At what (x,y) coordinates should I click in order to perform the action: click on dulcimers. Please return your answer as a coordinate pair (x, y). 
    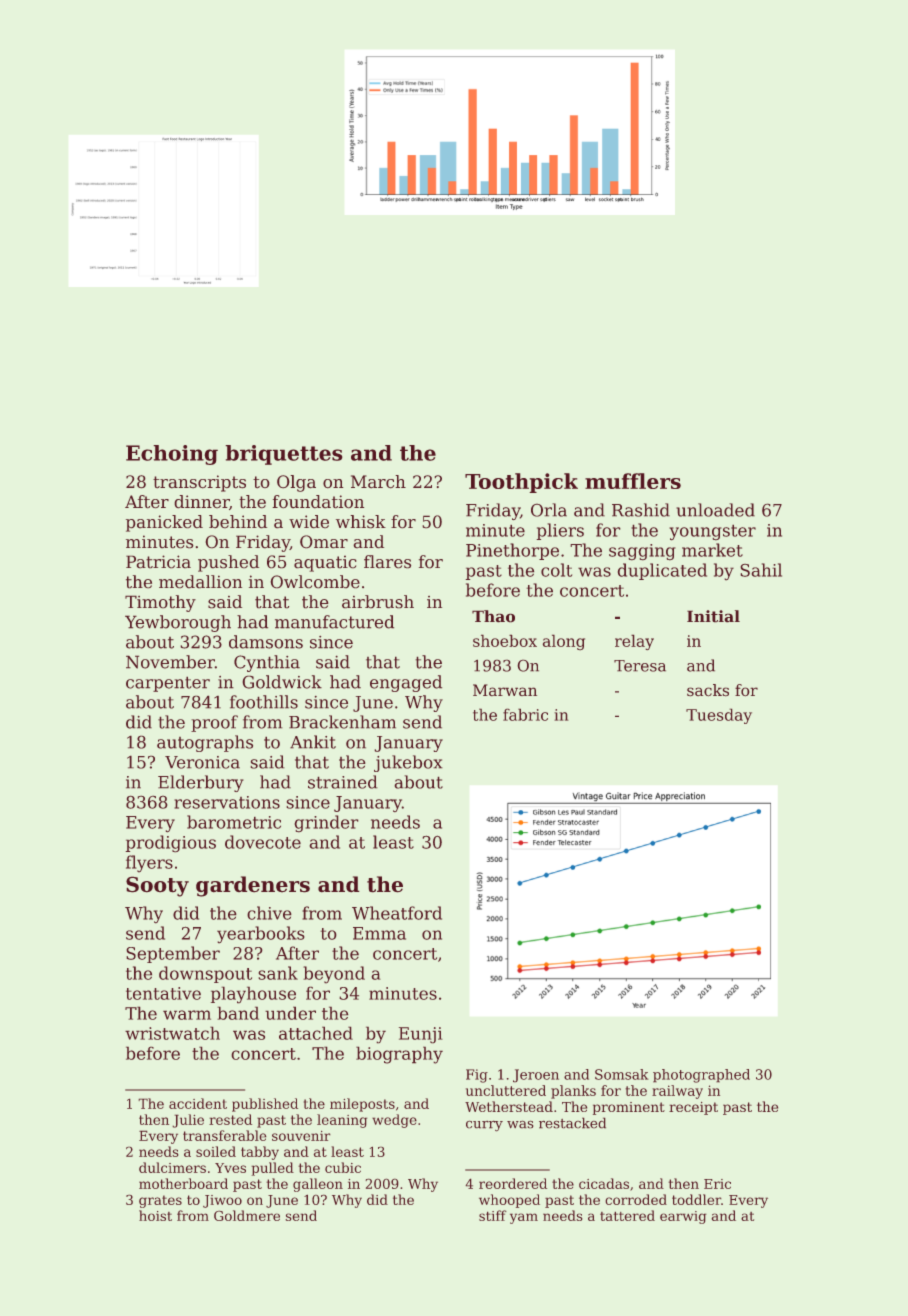
    Looking at the image, I should click on (172, 1167).
